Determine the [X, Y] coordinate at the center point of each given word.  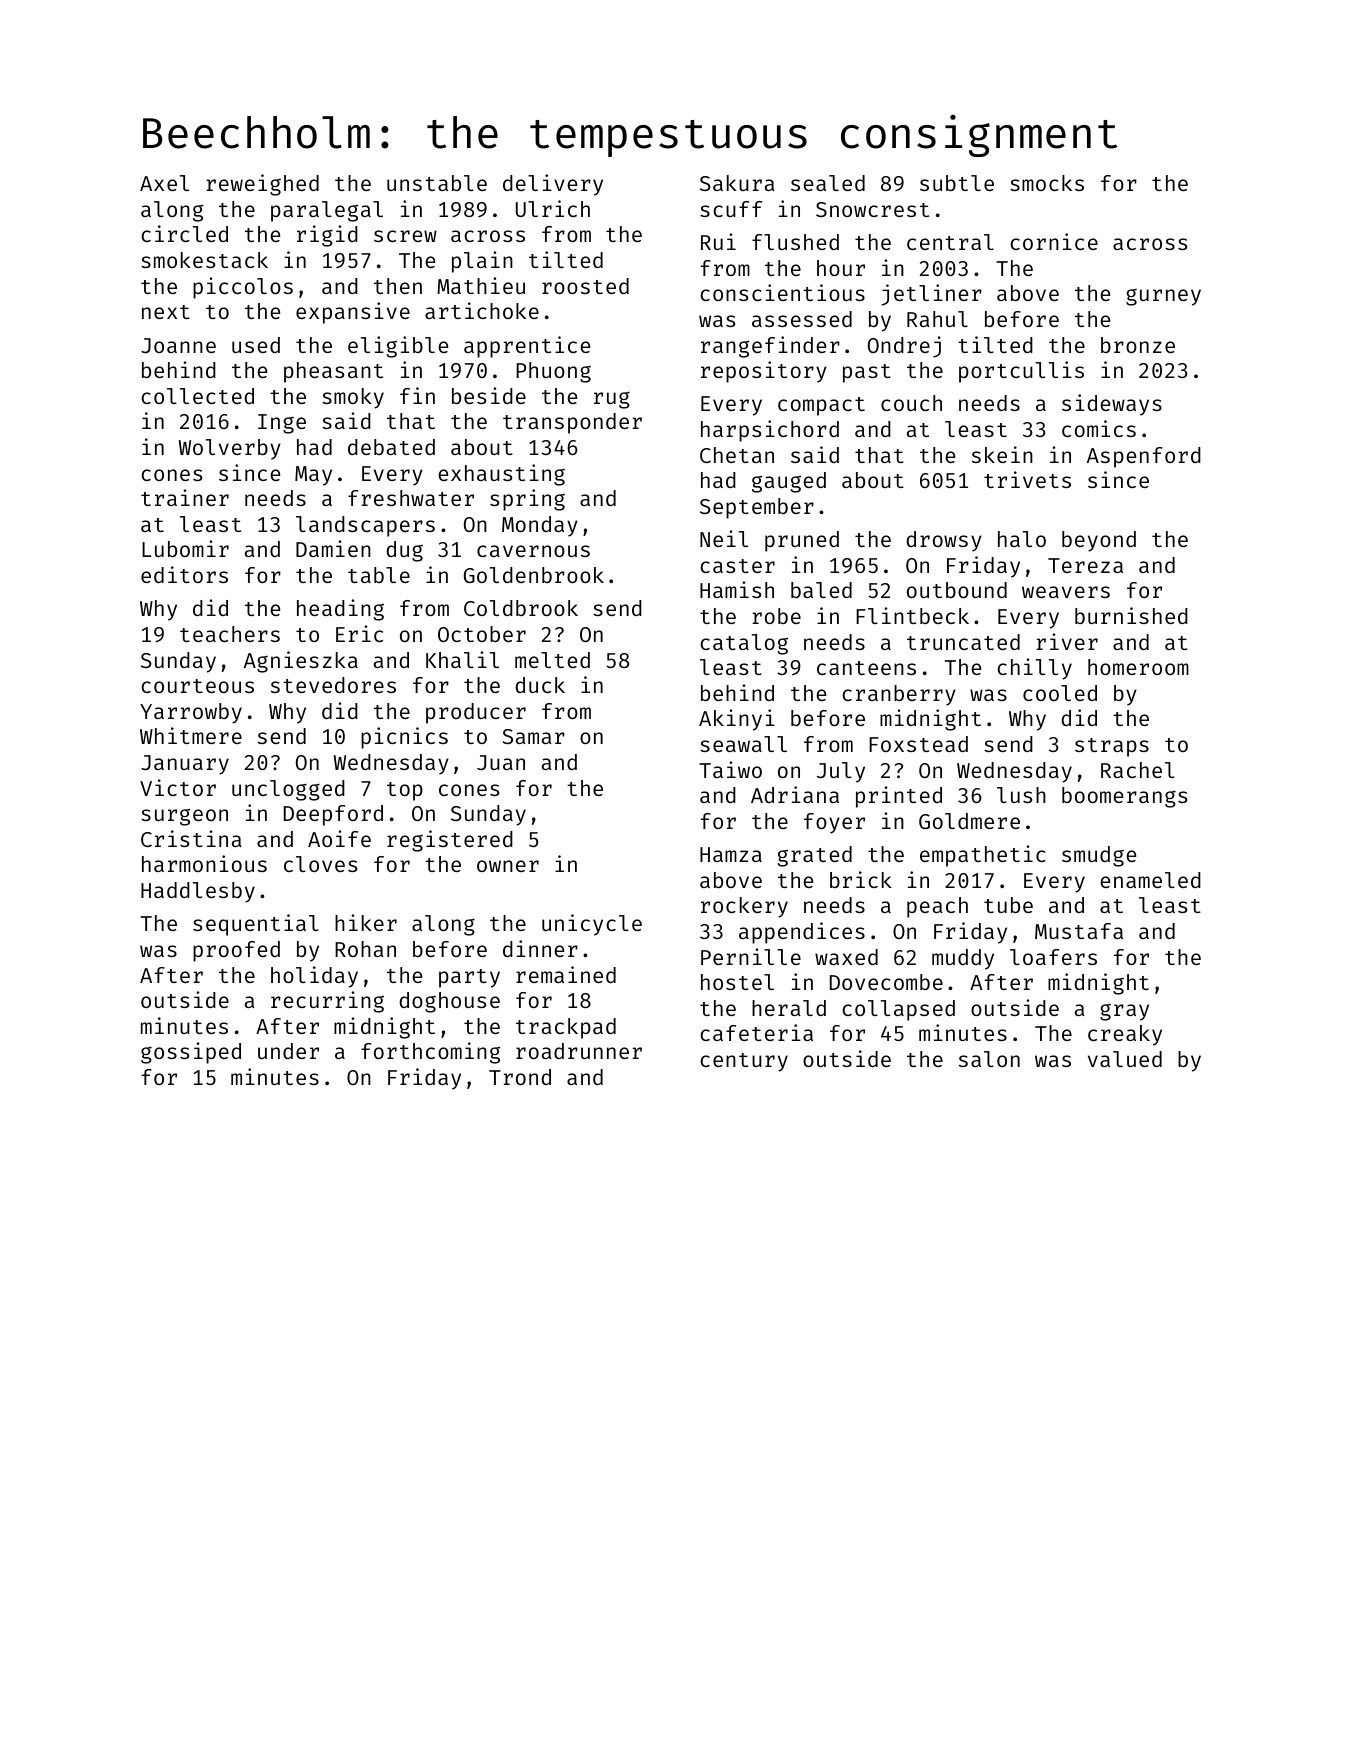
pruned [802, 541]
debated [391, 447]
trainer [185, 497]
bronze [1138, 345]
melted [552, 660]
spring [527, 500]
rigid [327, 236]
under [288, 1051]
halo [1022, 539]
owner [508, 866]
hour [841, 268]
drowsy [944, 541]
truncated [963, 642]
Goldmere [969, 821]
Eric [359, 633]
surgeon [184, 817]
